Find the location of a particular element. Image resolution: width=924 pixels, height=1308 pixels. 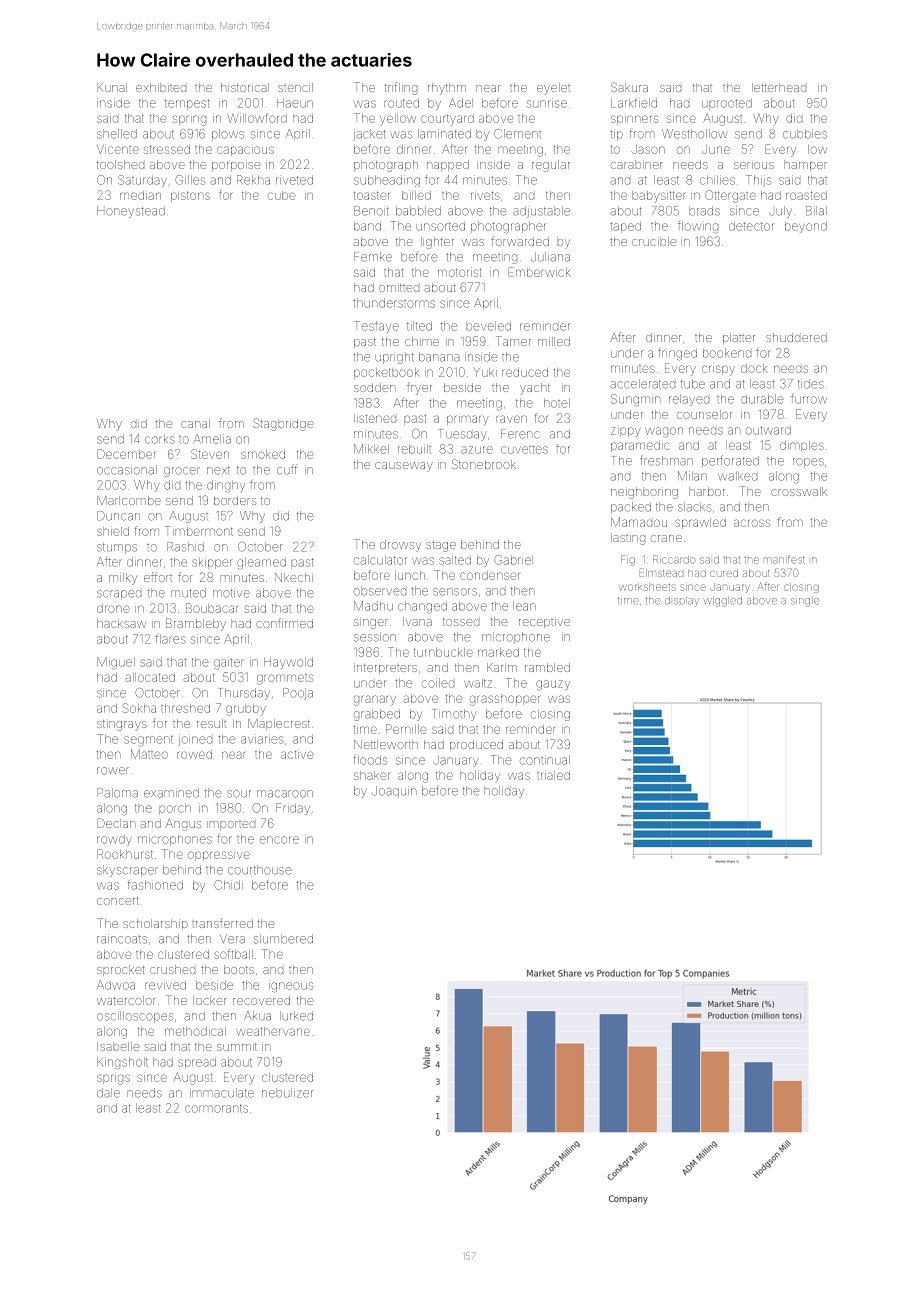

corks is located at coordinates (160, 439).
